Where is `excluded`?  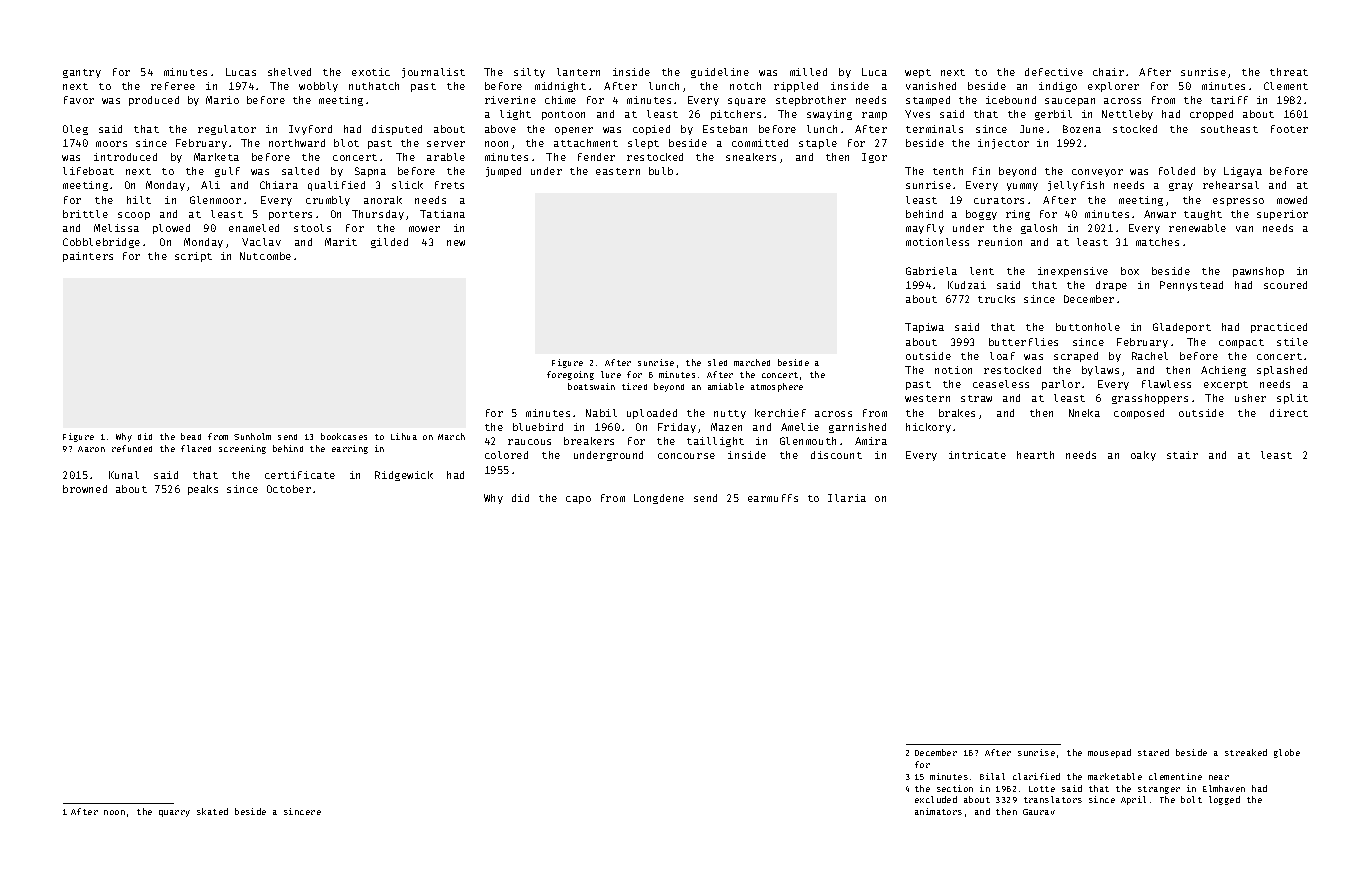 excluded is located at coordinates (936, 799).
